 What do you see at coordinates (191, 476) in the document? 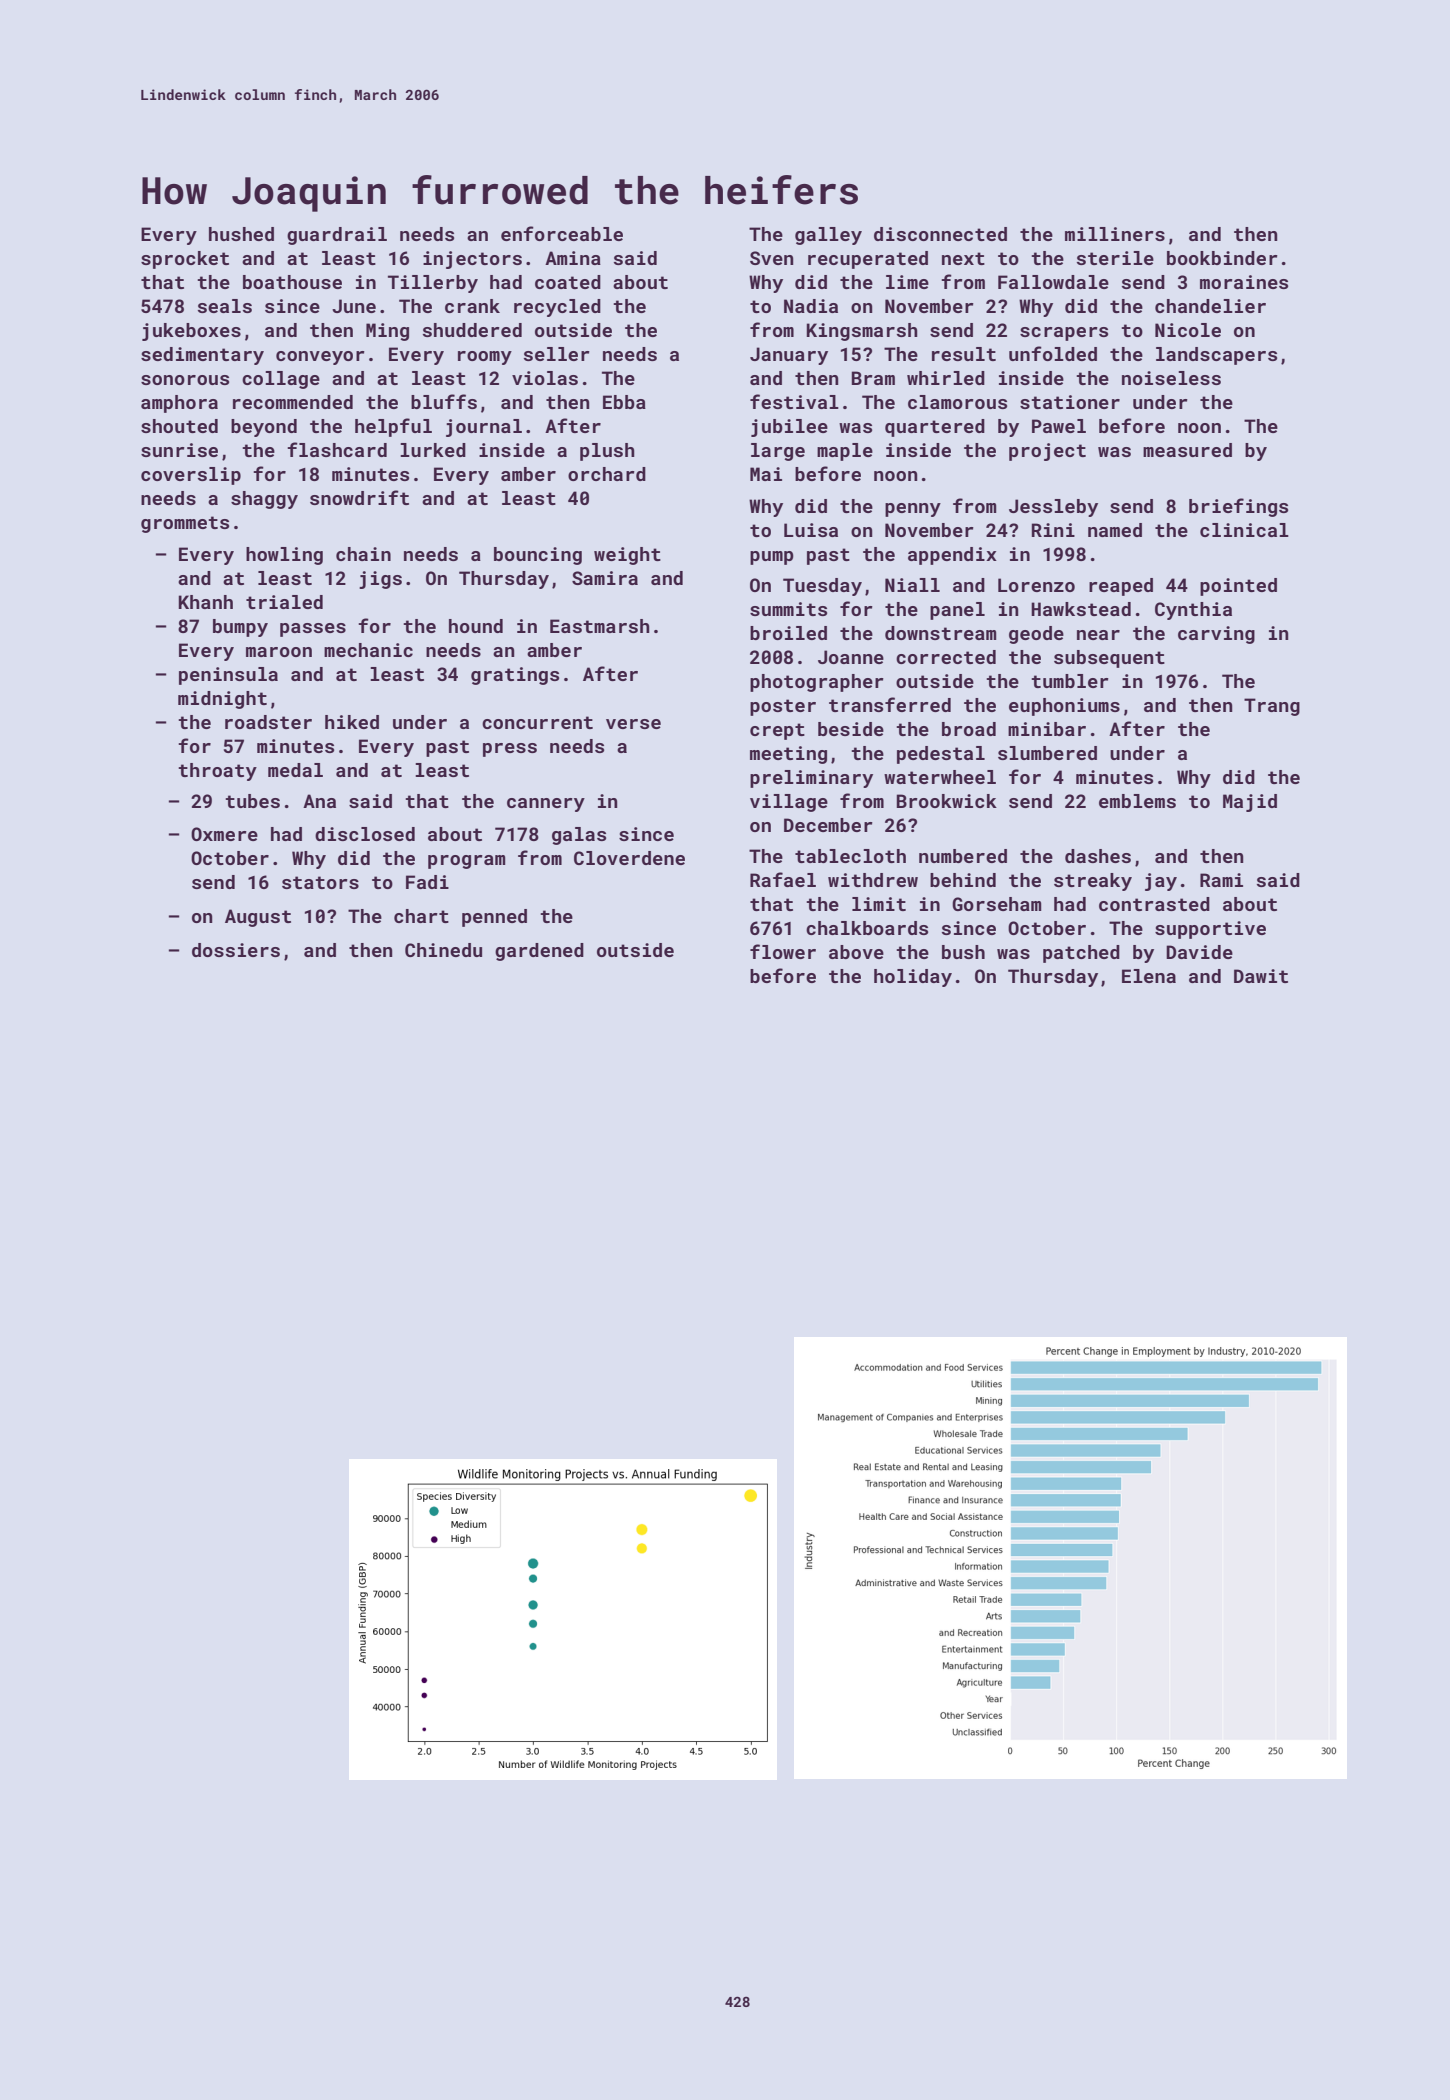
I see `coverslip` at bounding box center [191, 476].
